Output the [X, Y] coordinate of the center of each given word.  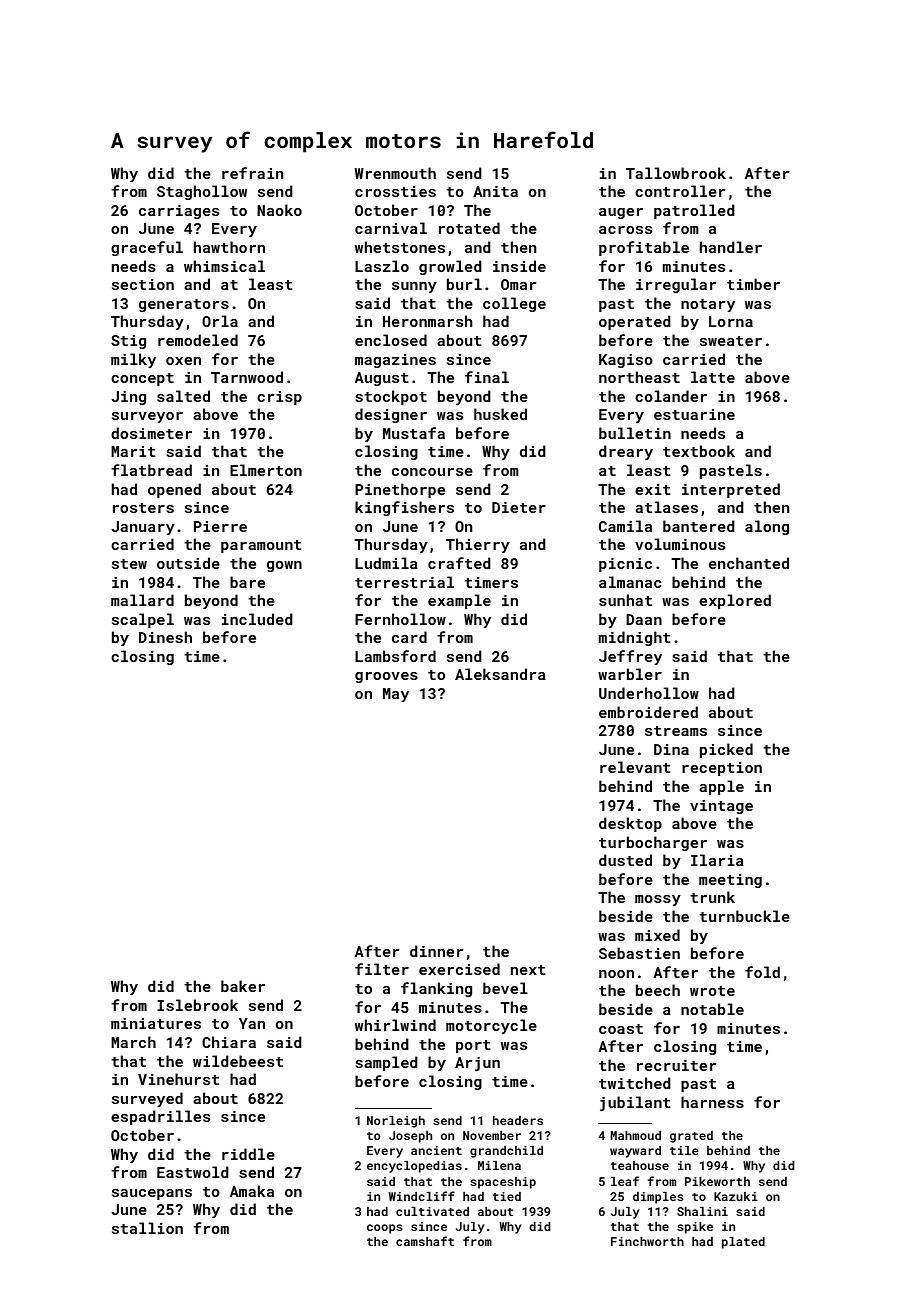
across [625, 230]
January [143, 528]
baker [243, 986]
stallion [147, 1228]
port [473, 1046]
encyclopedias [414, 1167]
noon [616, 974]
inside [519, 266]
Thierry [478, 545]
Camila [625, 526]
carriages [179, 212]
